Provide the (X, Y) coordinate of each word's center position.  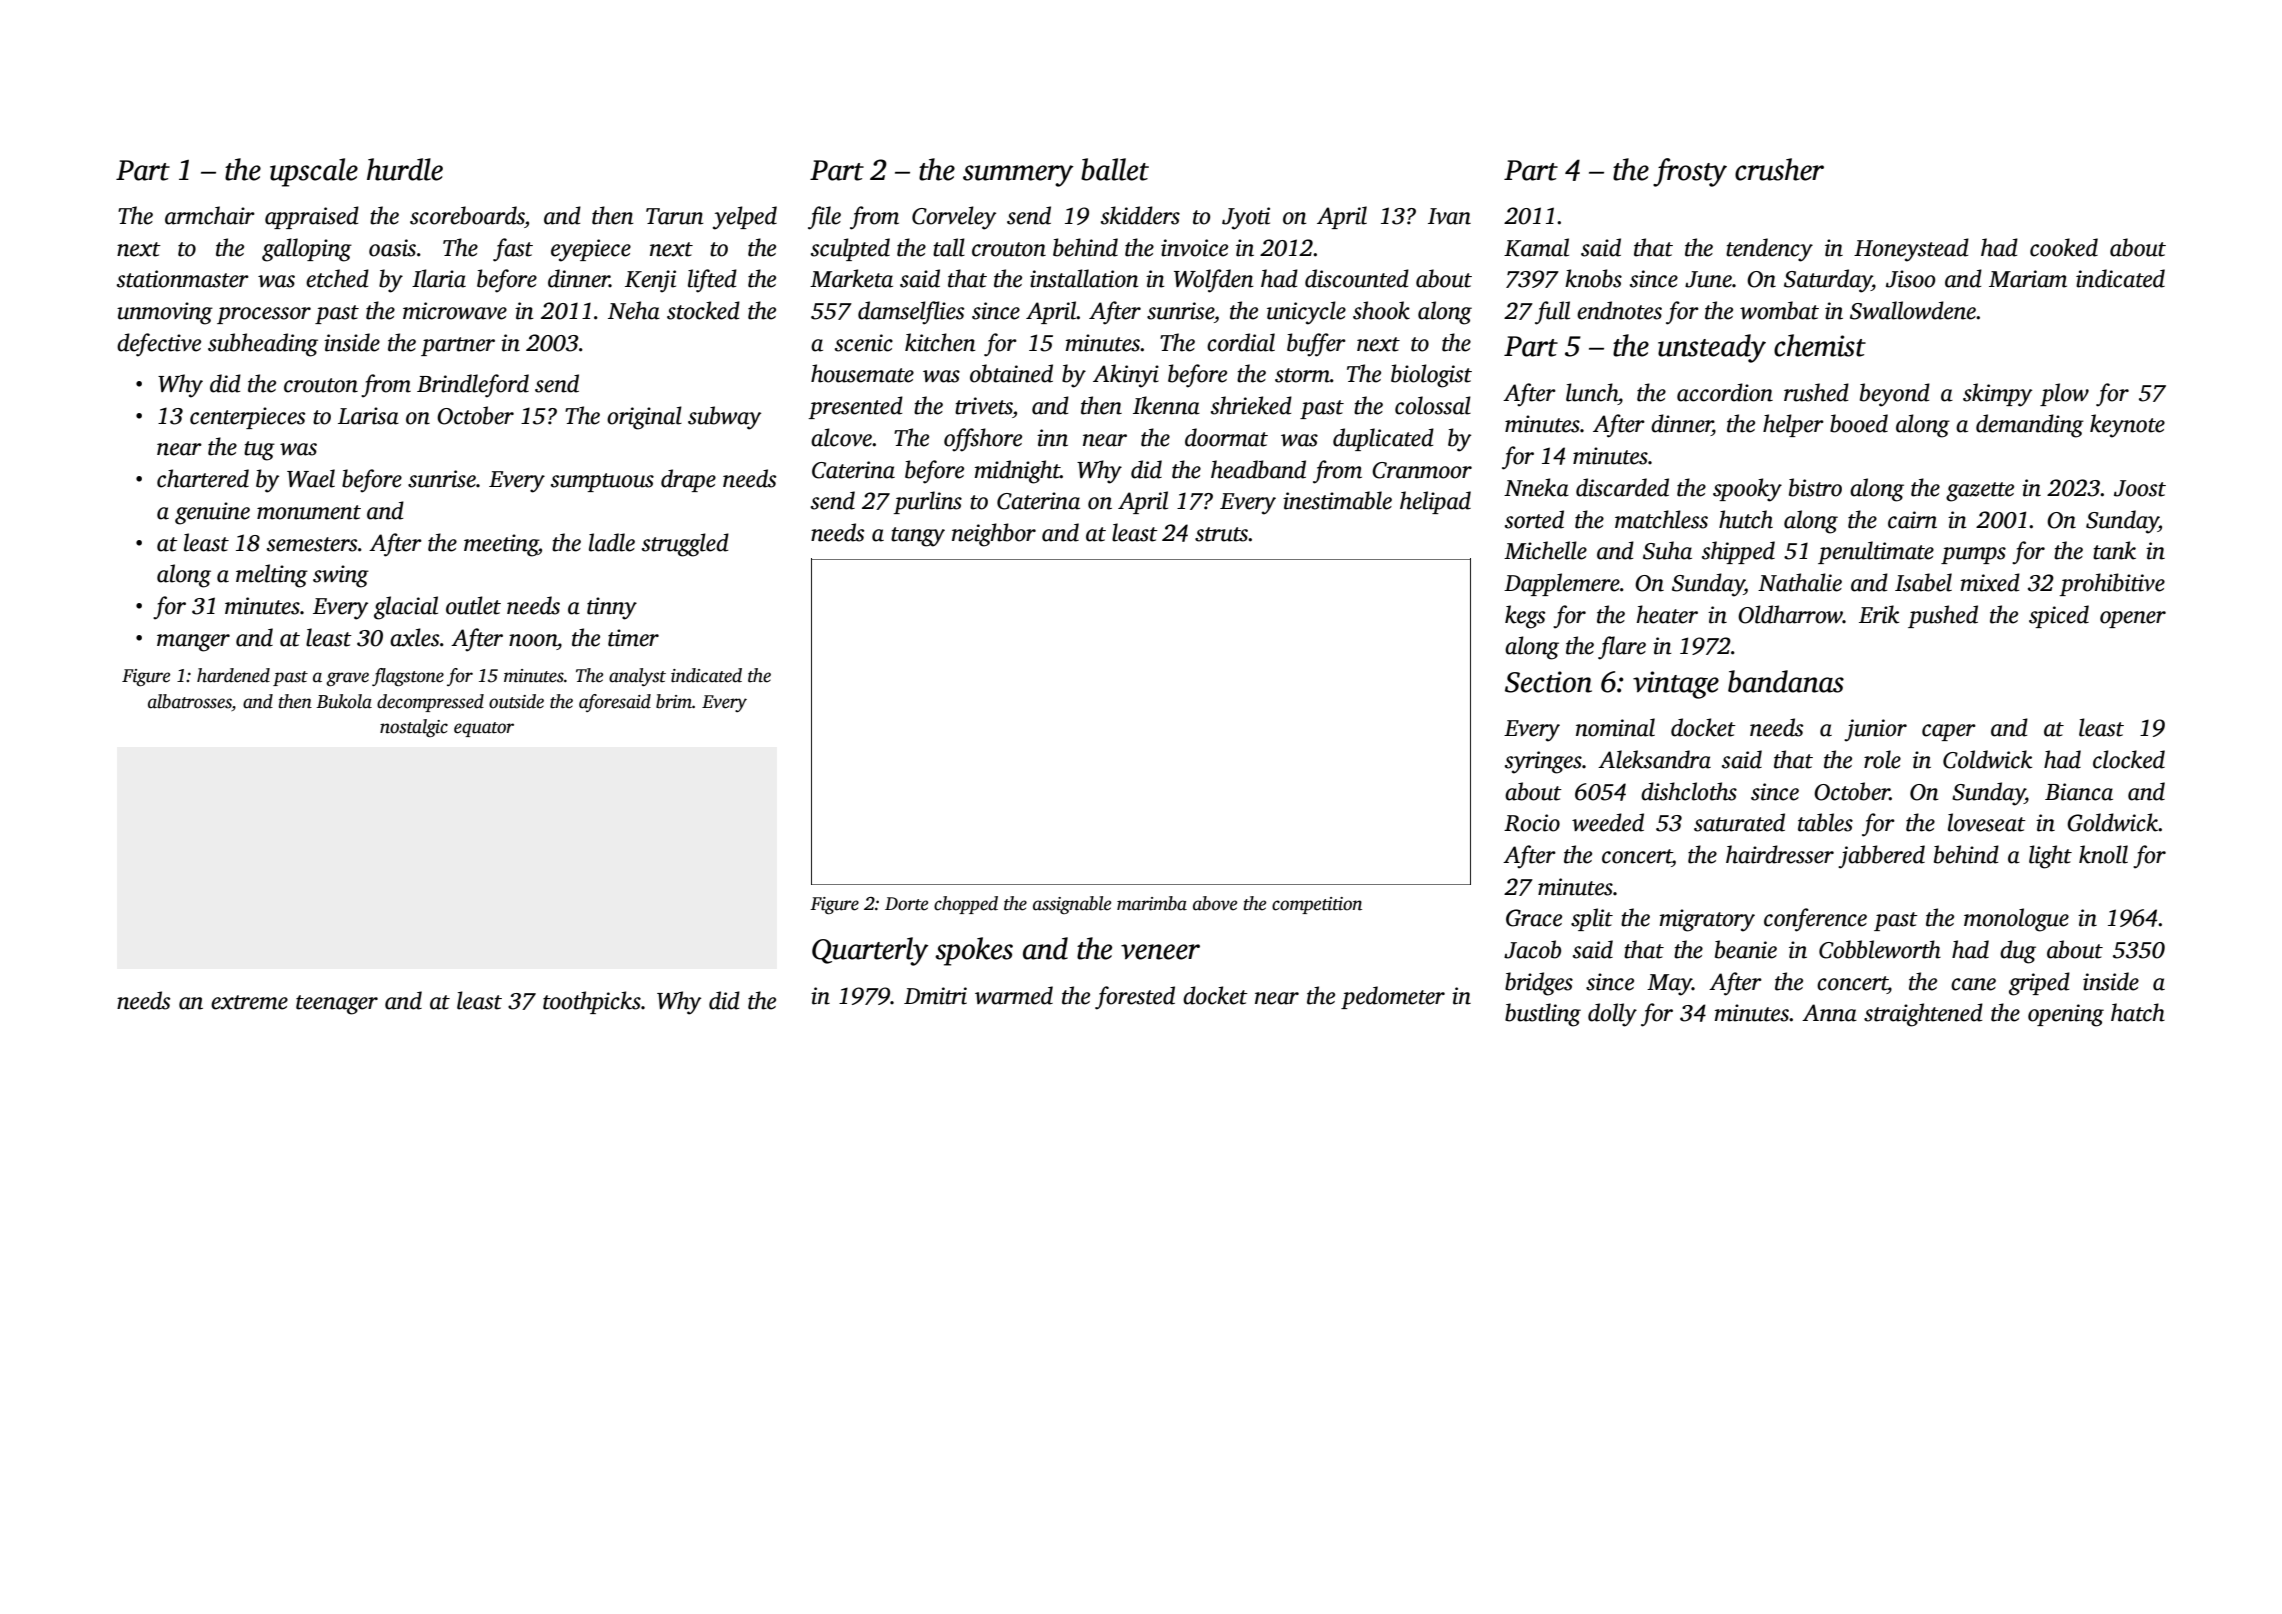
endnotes (1619, 310)
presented (855, 407)
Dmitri (935, 996)
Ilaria (439, 278)
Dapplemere (1562, 584)
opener (2133, 619)
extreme (249, 1002)
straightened (1923, 1015)
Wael (311, 478)
